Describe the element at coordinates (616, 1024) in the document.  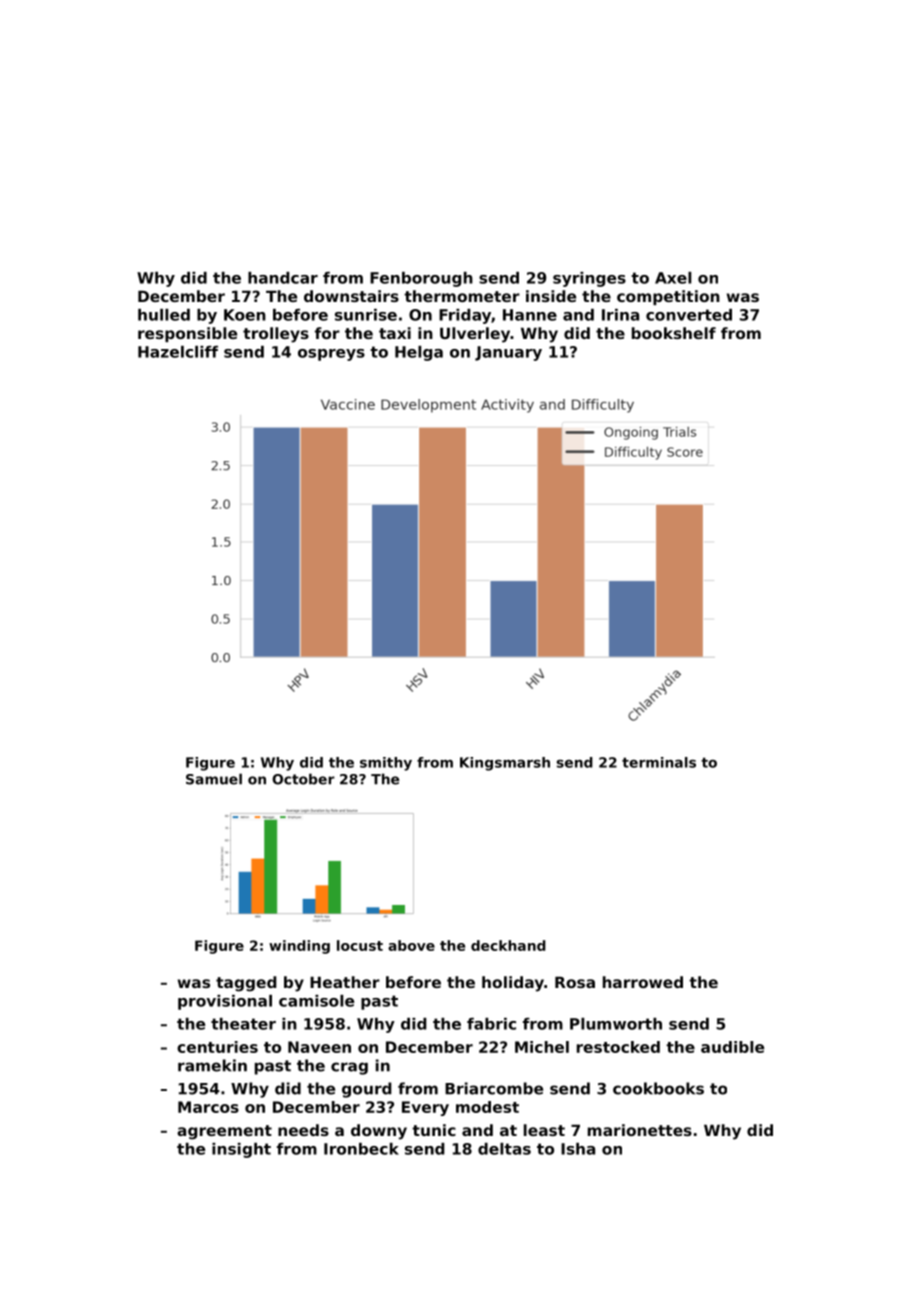
I see `Plumworth` at that location.
